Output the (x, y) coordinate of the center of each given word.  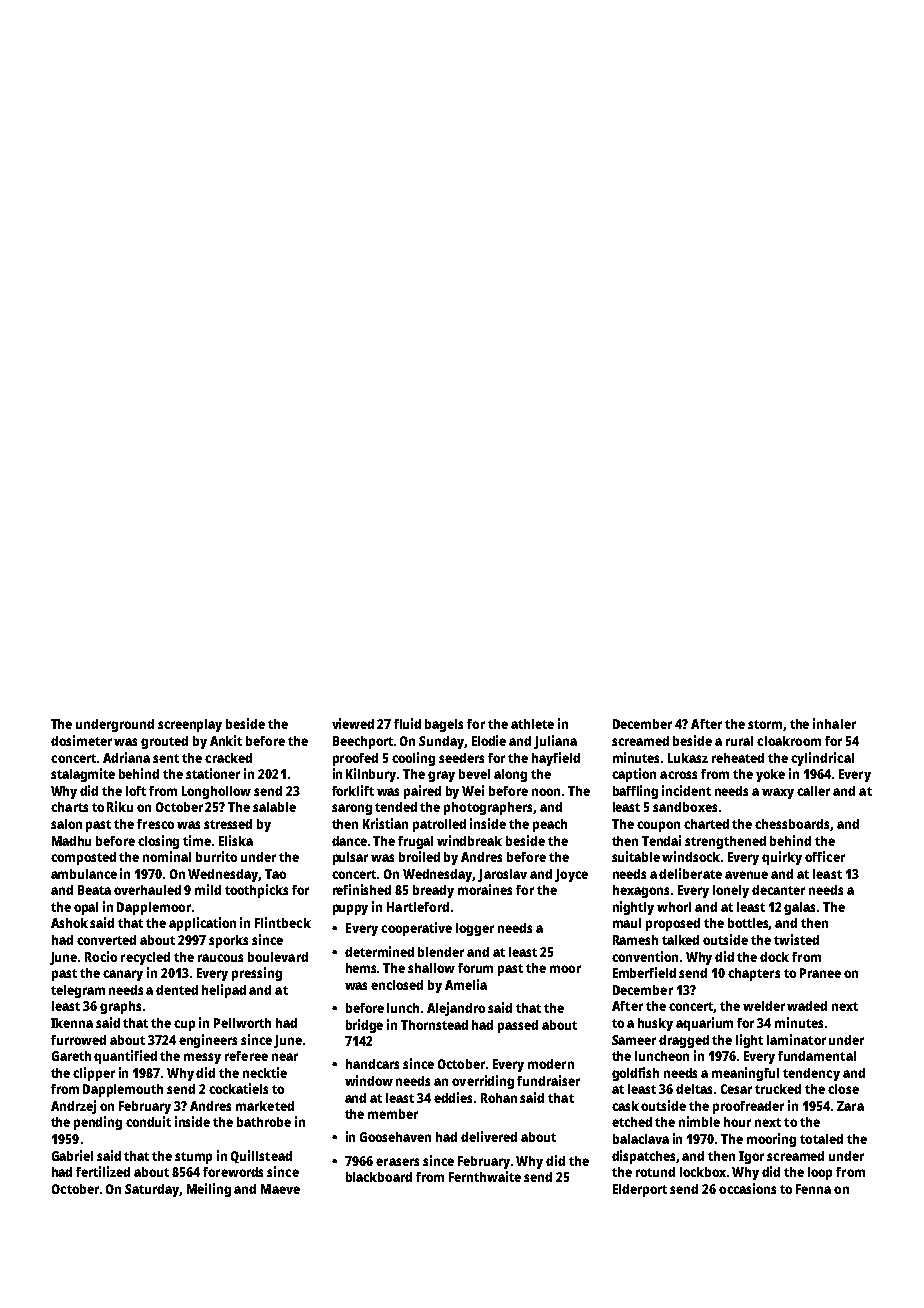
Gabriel (72, 1155)
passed (518, 1026)
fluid (407, 723)
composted (83, 858)
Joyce (571, 875)
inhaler (834, 723)
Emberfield (644, 972)
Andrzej (73, 1107)
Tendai (661, 840)
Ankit (226, 740)
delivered (489, 1136)
